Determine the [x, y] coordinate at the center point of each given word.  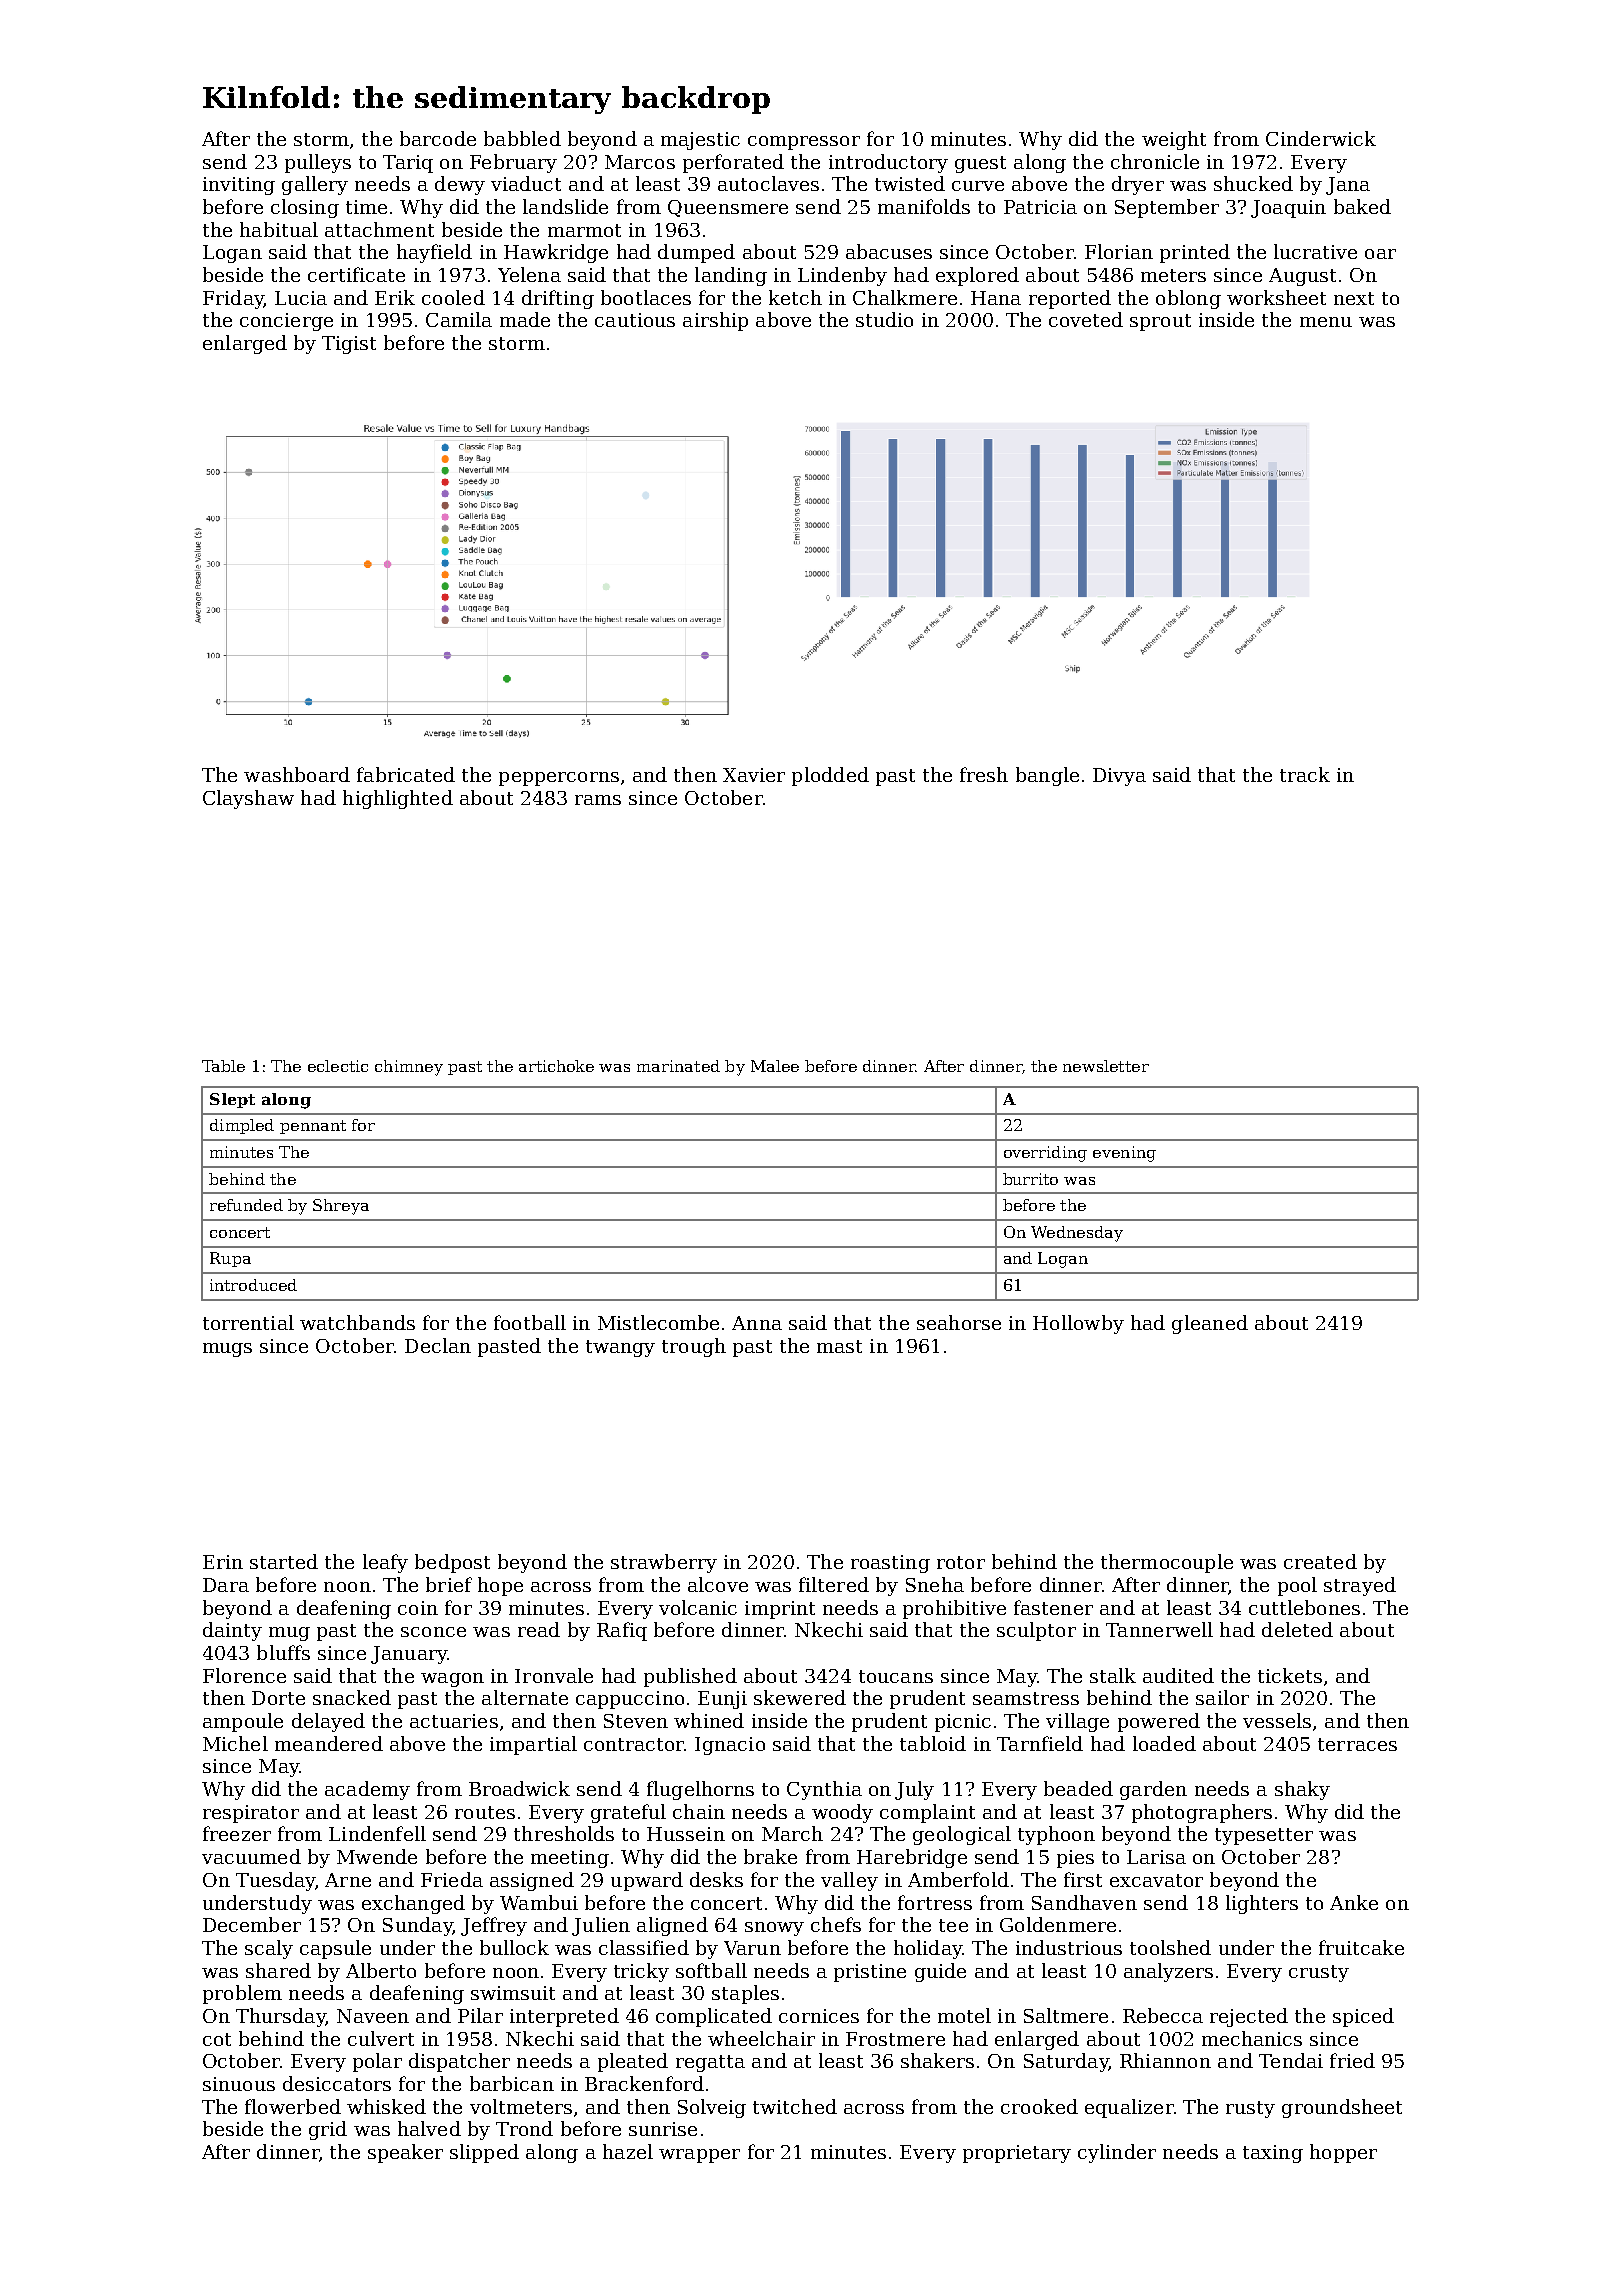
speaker [405, 2153]
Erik [395, 297]
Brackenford [644, 2083]
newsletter [1106, 1066]
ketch [795, 297]
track [1305, 774]
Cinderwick [1321, 138]
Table [223, 1066]
